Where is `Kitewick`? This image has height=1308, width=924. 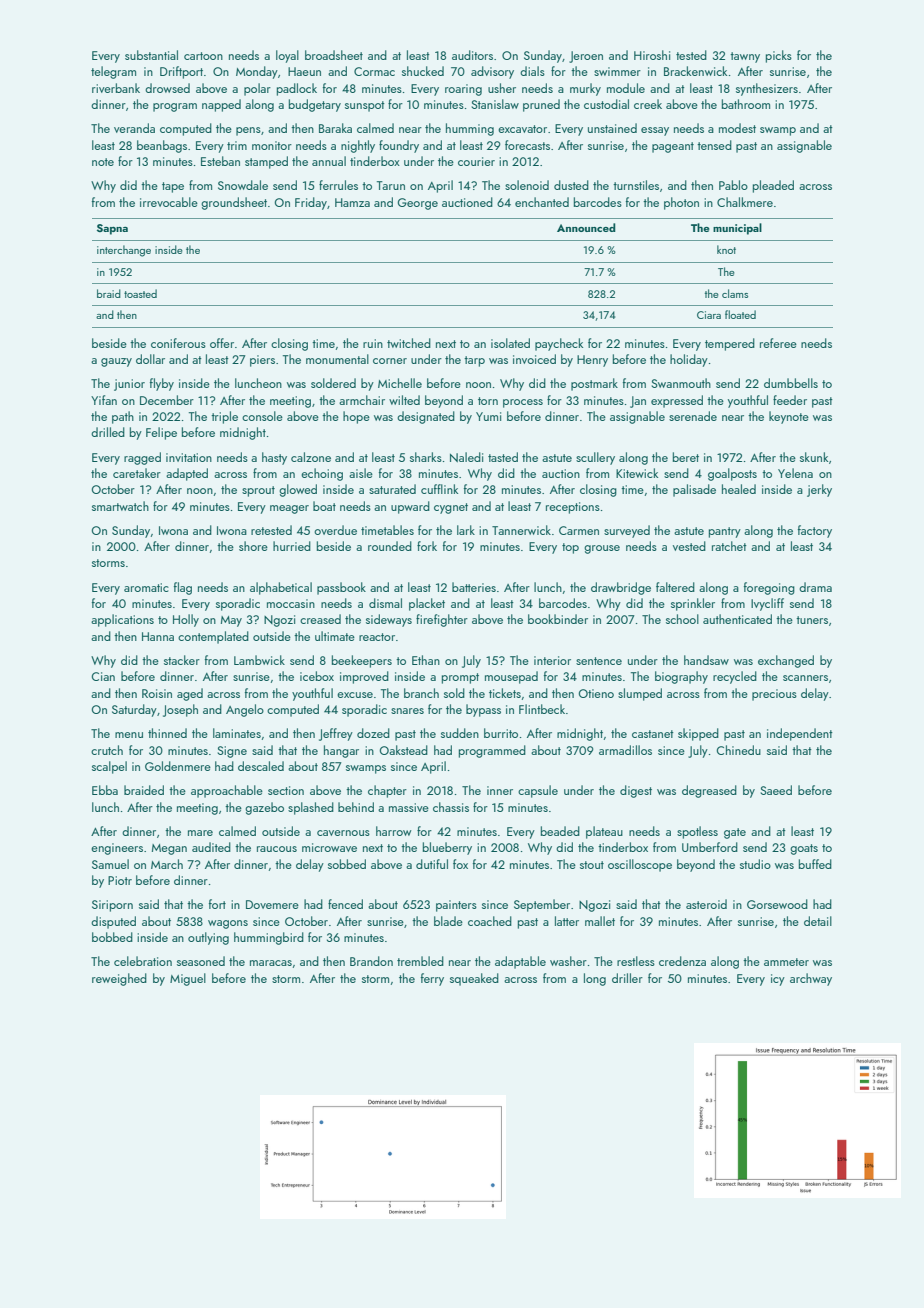 Kitewick is located at coordinates (637, 473).
